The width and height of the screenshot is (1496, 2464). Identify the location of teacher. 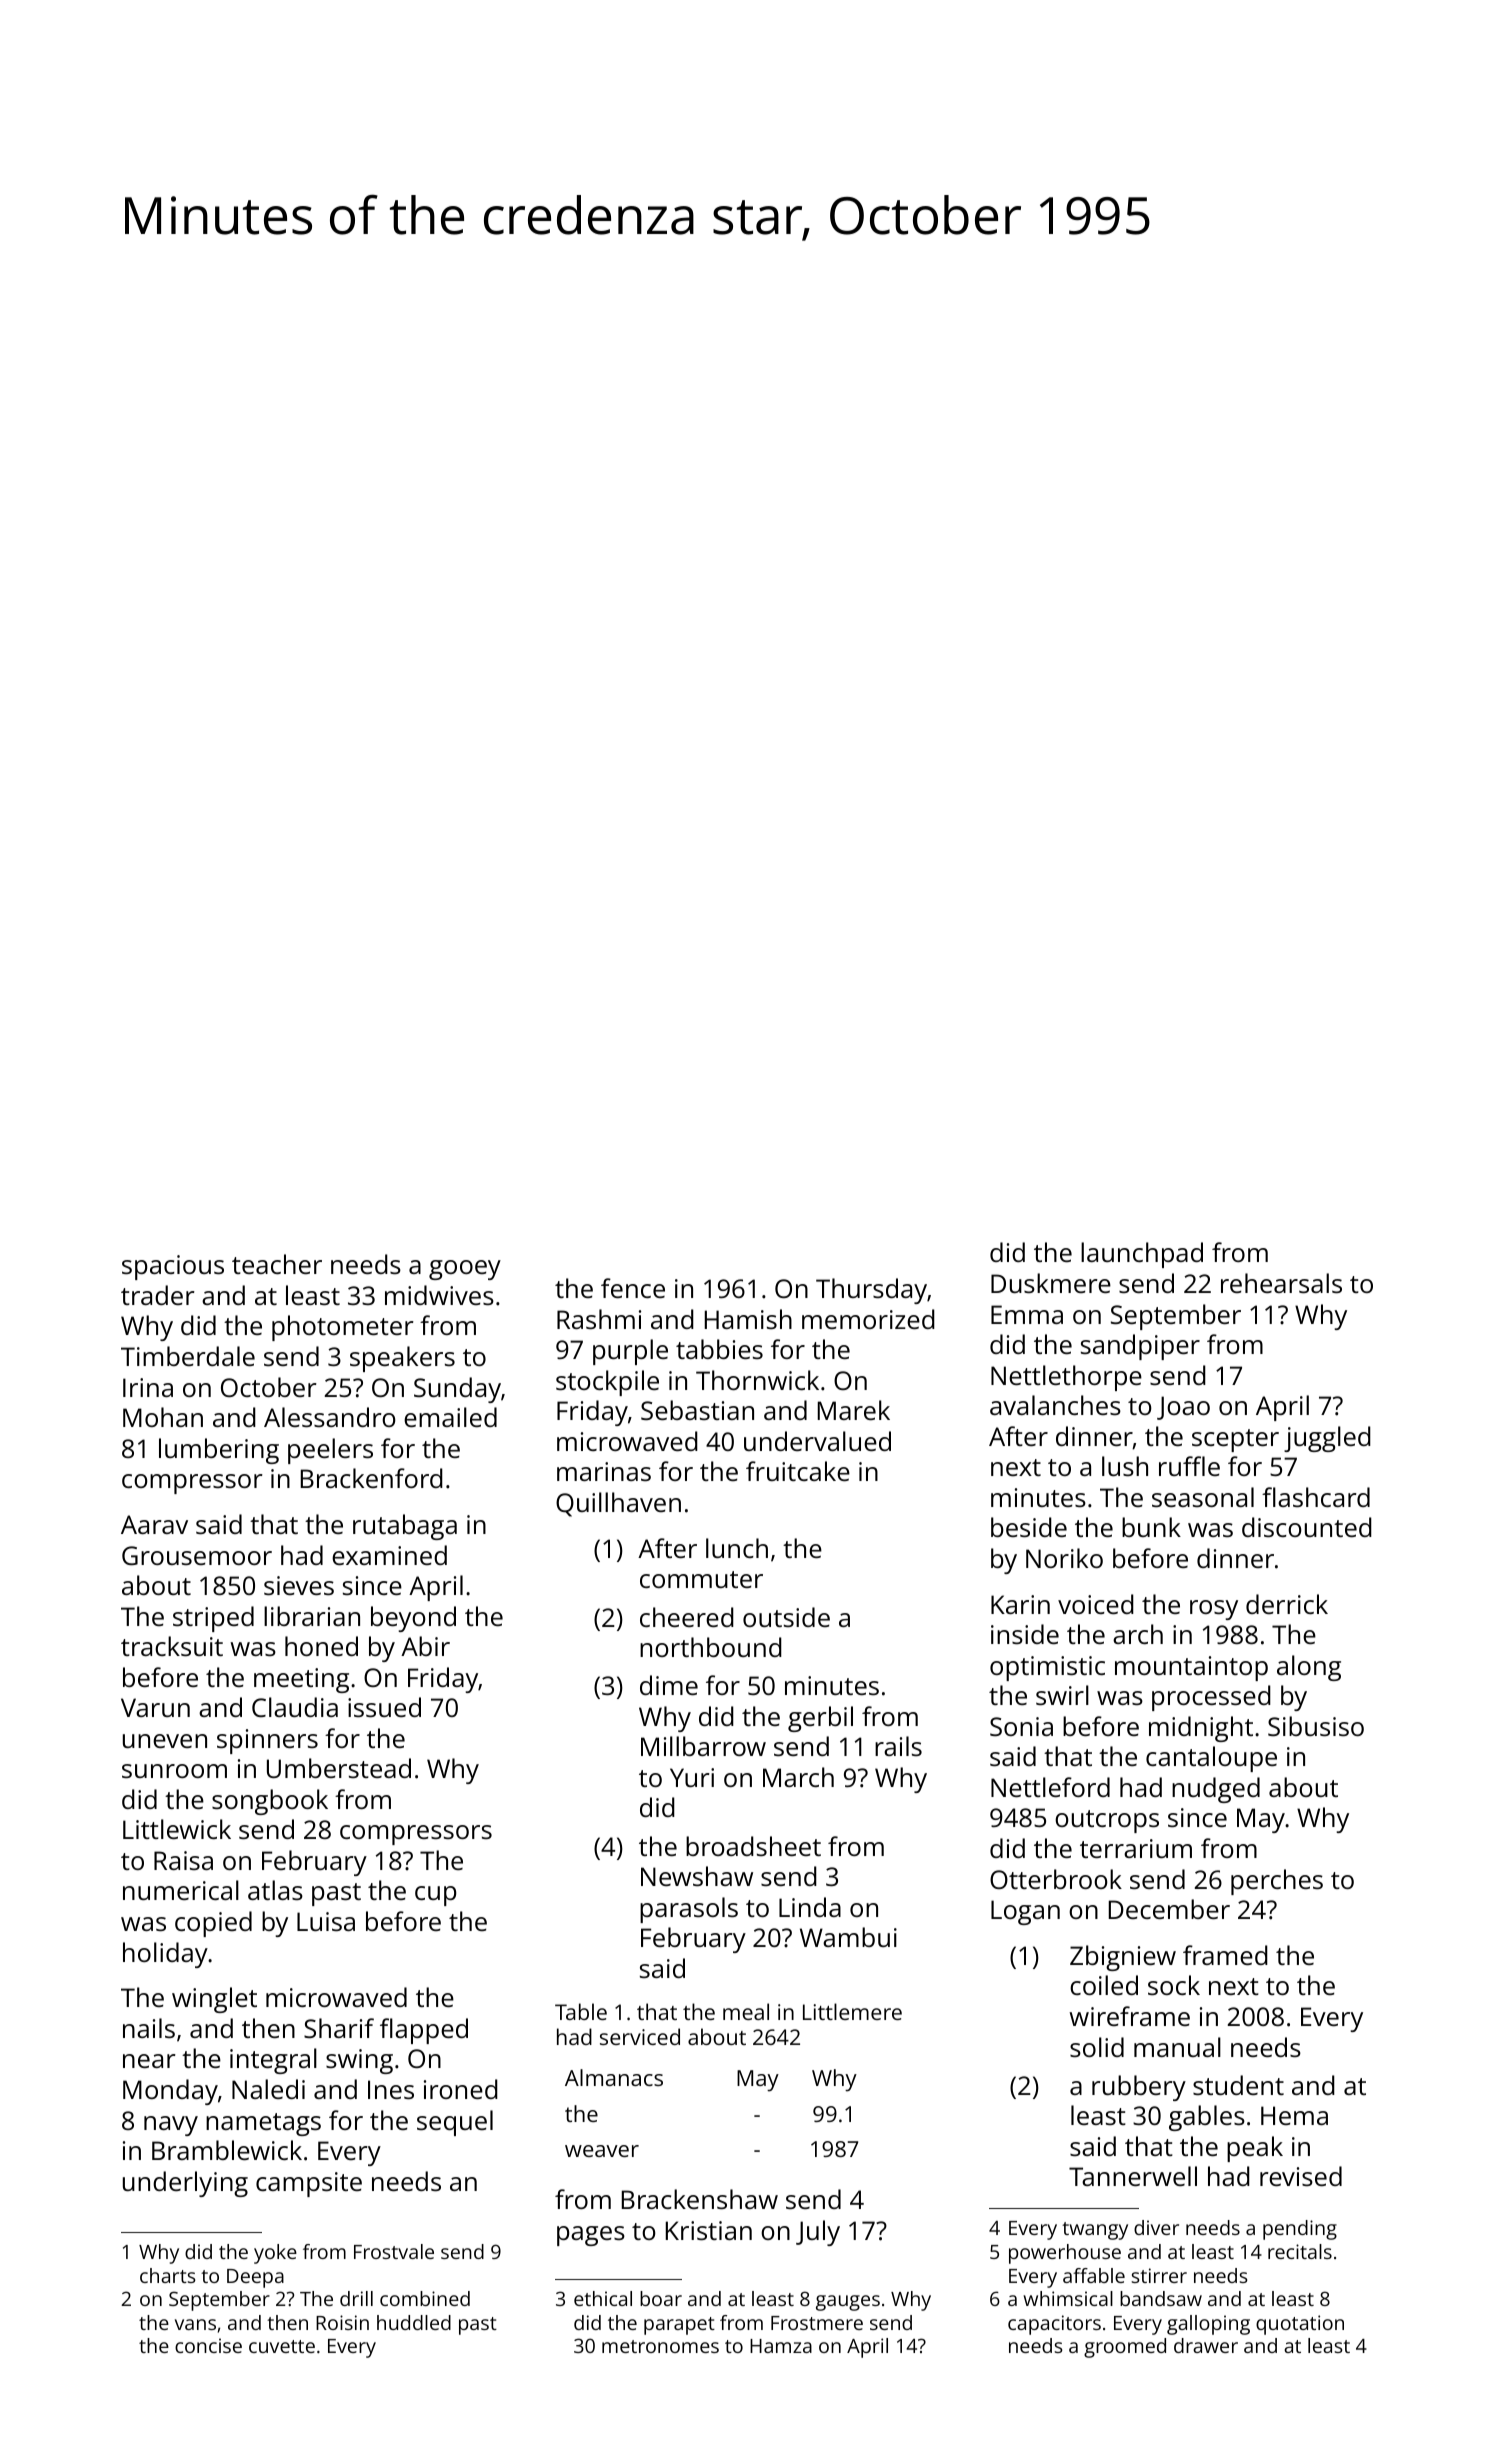
(277, 1264).
